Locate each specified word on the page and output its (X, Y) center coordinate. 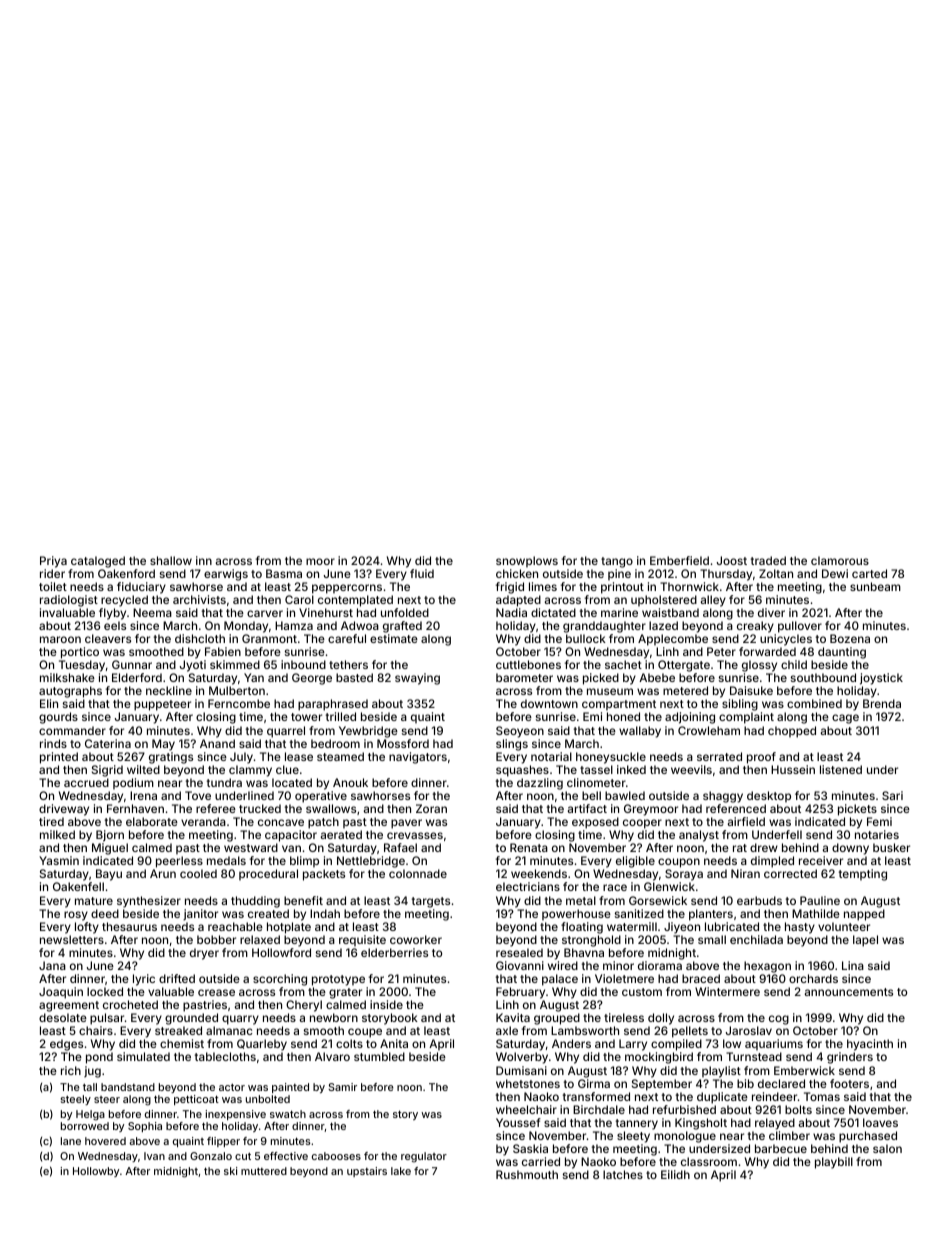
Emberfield (679, 560)
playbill (834, 1163)
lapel (865, 941)
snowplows (527, 562)
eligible (635, 862)
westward (251, 847)
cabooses (336, 1156)
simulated (143, 1056)
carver (265, 613)
